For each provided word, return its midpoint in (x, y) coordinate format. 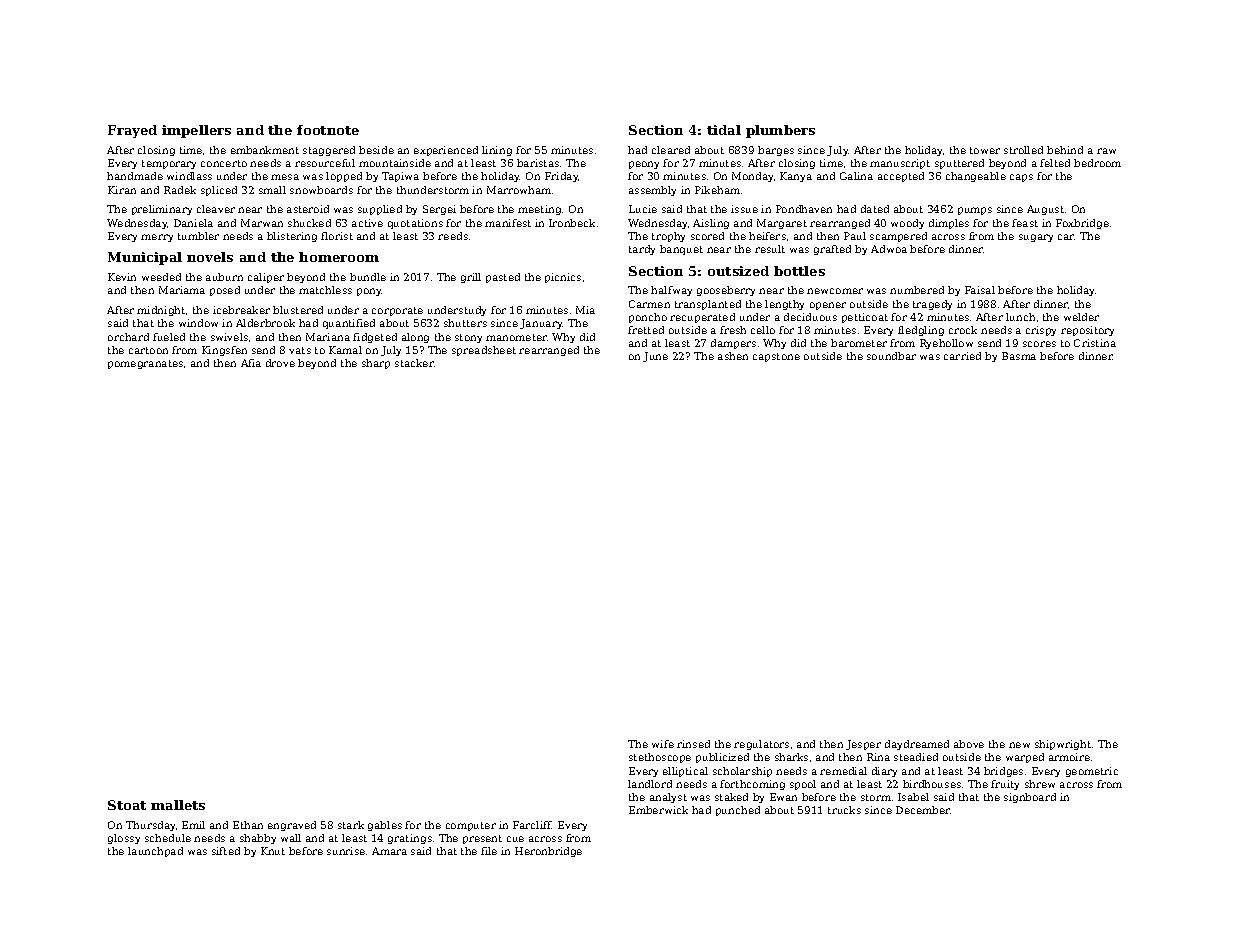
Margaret (782, 224)
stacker (414, 363)
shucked (309, 223)
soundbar (891, 356)
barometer (859, 343)
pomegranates (145, 364)
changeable (976, 177)
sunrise (346, 851)
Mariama (182, 290)
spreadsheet (484, 351)
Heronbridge (548, 852)
